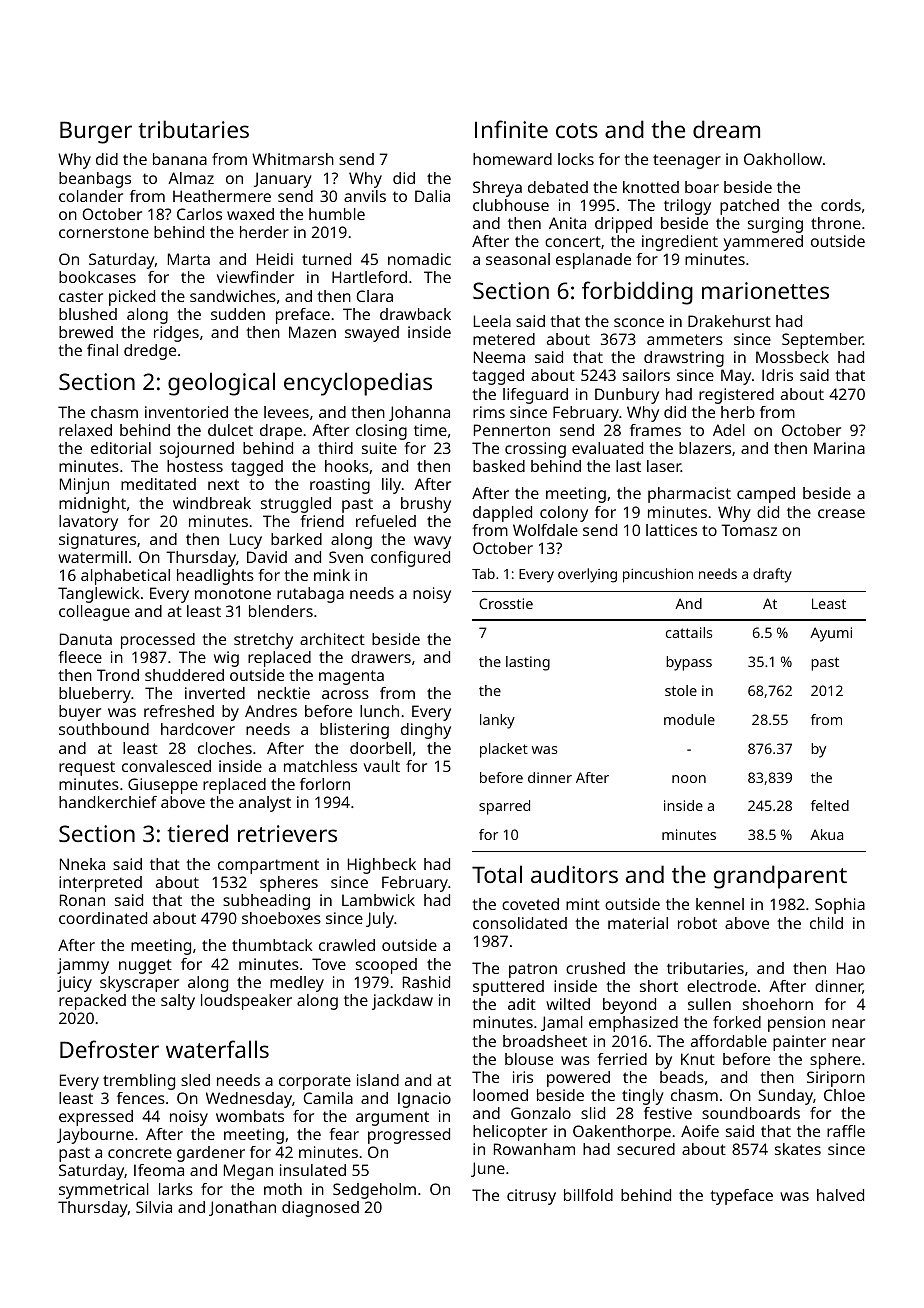 This page has height=1308, width=924. Describe the element at coordinates (340, 486) in the page. I see `roasting` at that location.
